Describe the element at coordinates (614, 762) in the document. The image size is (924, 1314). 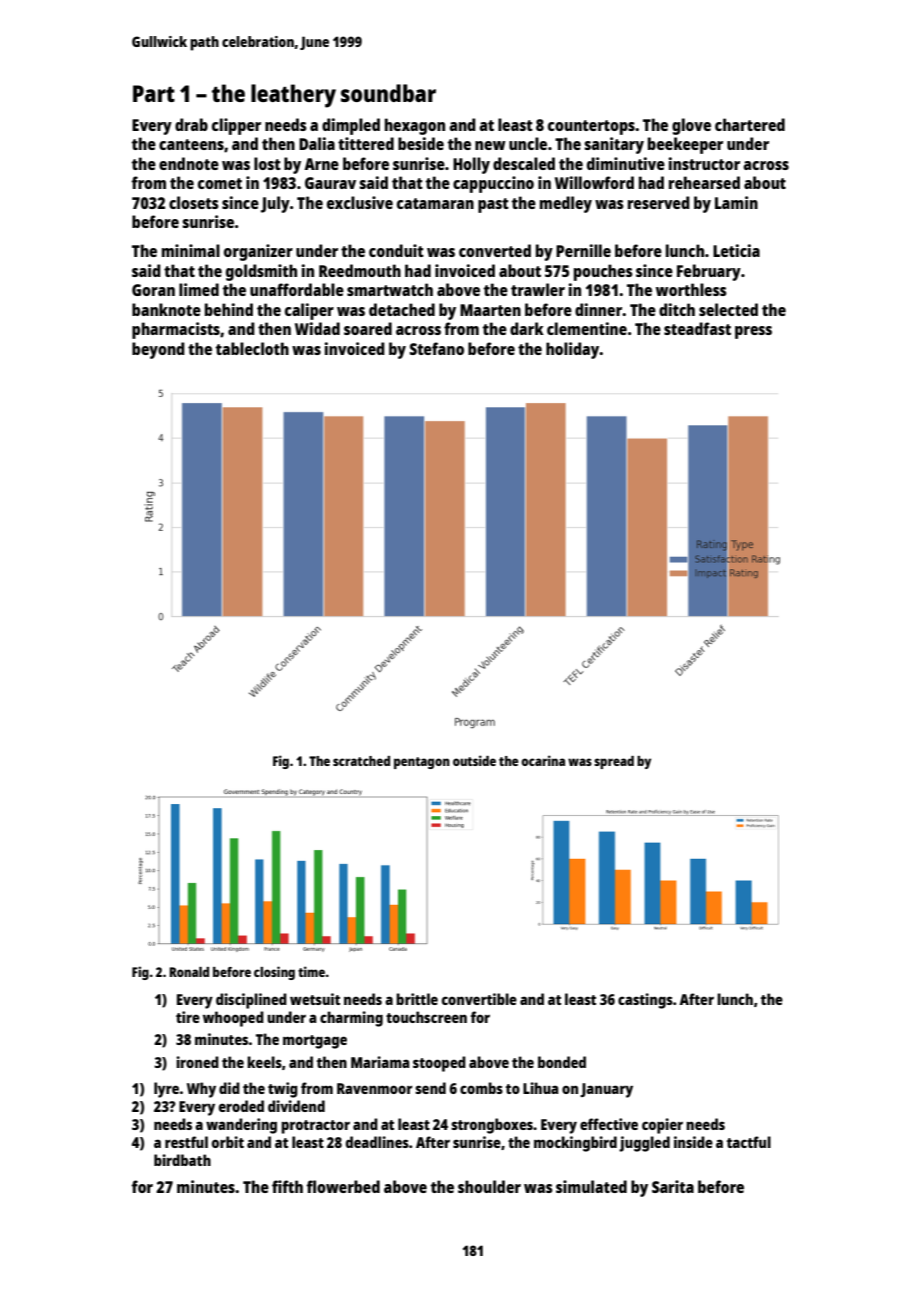
I see `spread` at that location.
